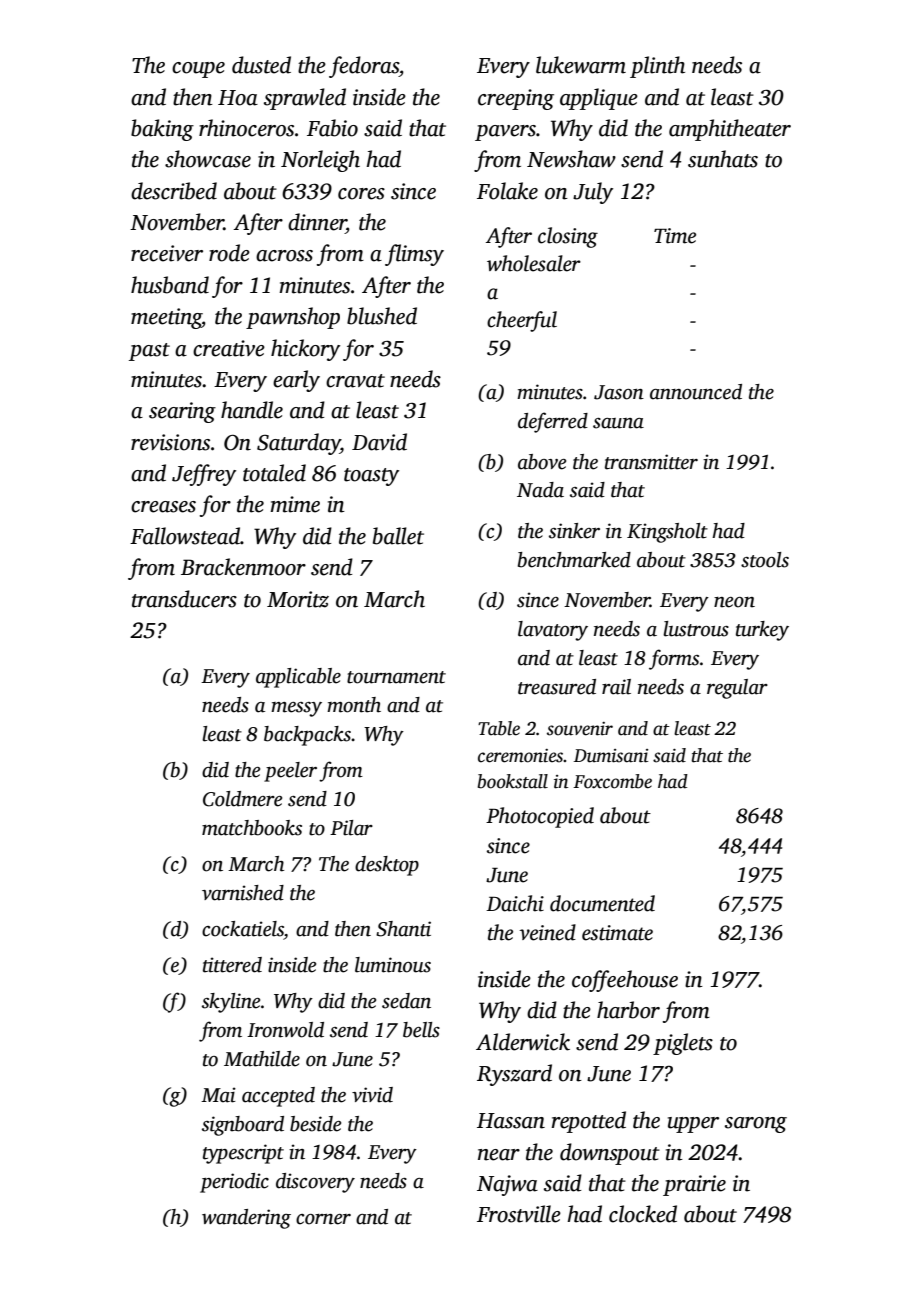  Describe the element at coordinates (246, 1219) in the document. I see `wandering` at that location.
